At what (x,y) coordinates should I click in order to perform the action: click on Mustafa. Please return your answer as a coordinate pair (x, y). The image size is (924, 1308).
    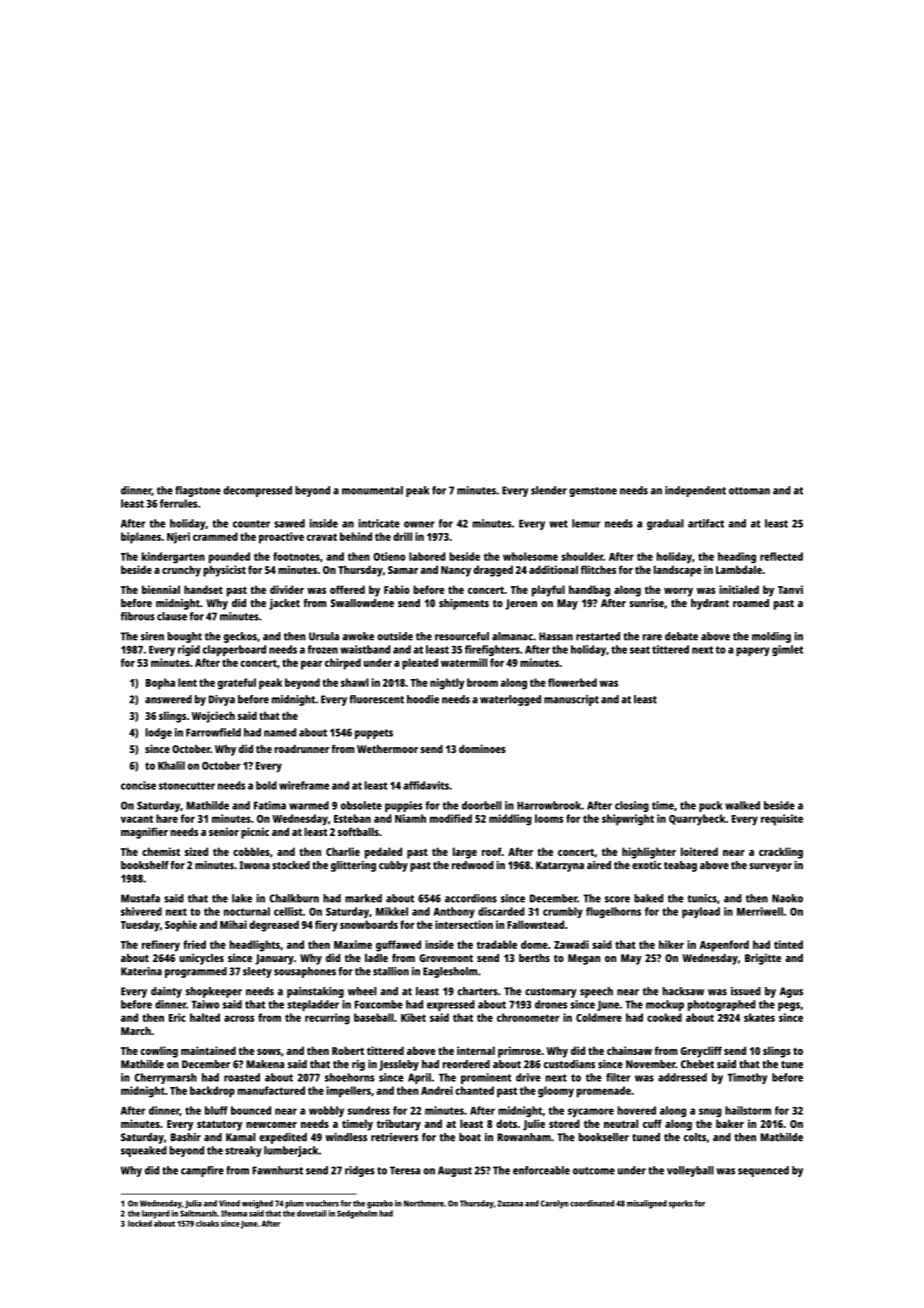
    Looking at the image, I should click on (140, 898).
